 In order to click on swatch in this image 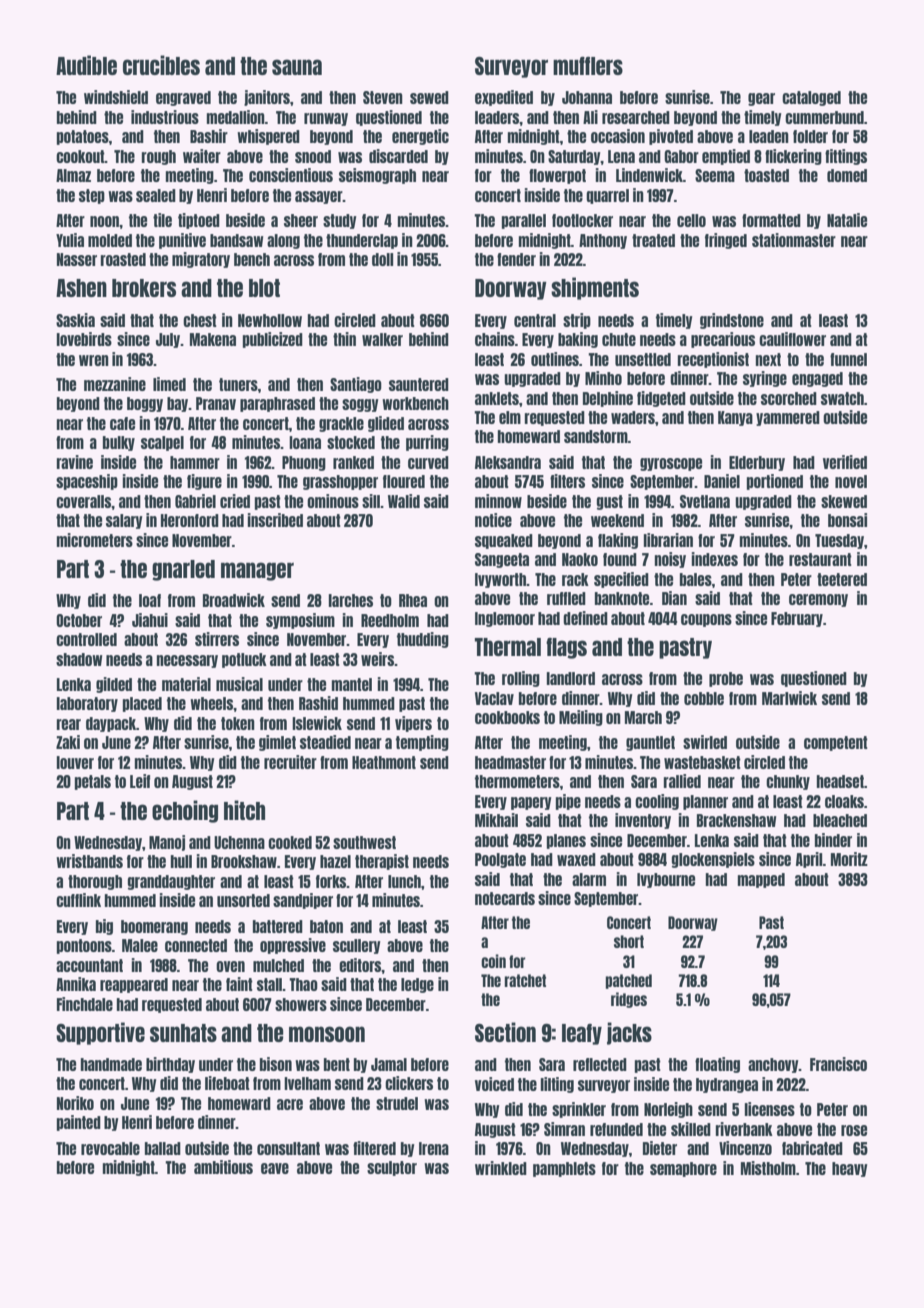, I will do `click(842, 398)`.
